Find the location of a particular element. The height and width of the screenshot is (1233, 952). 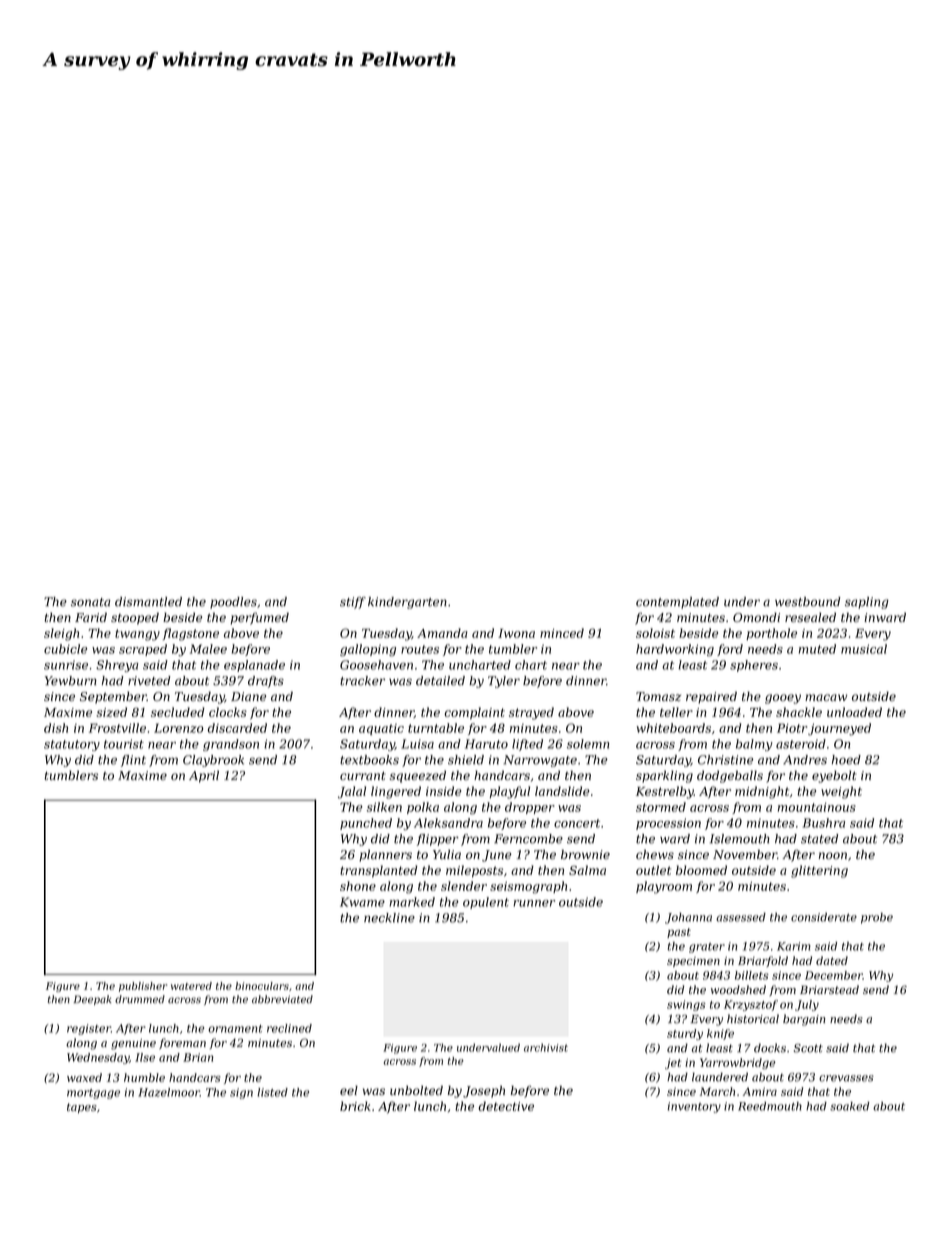

tapes is located at coordinates (81, 1108).
